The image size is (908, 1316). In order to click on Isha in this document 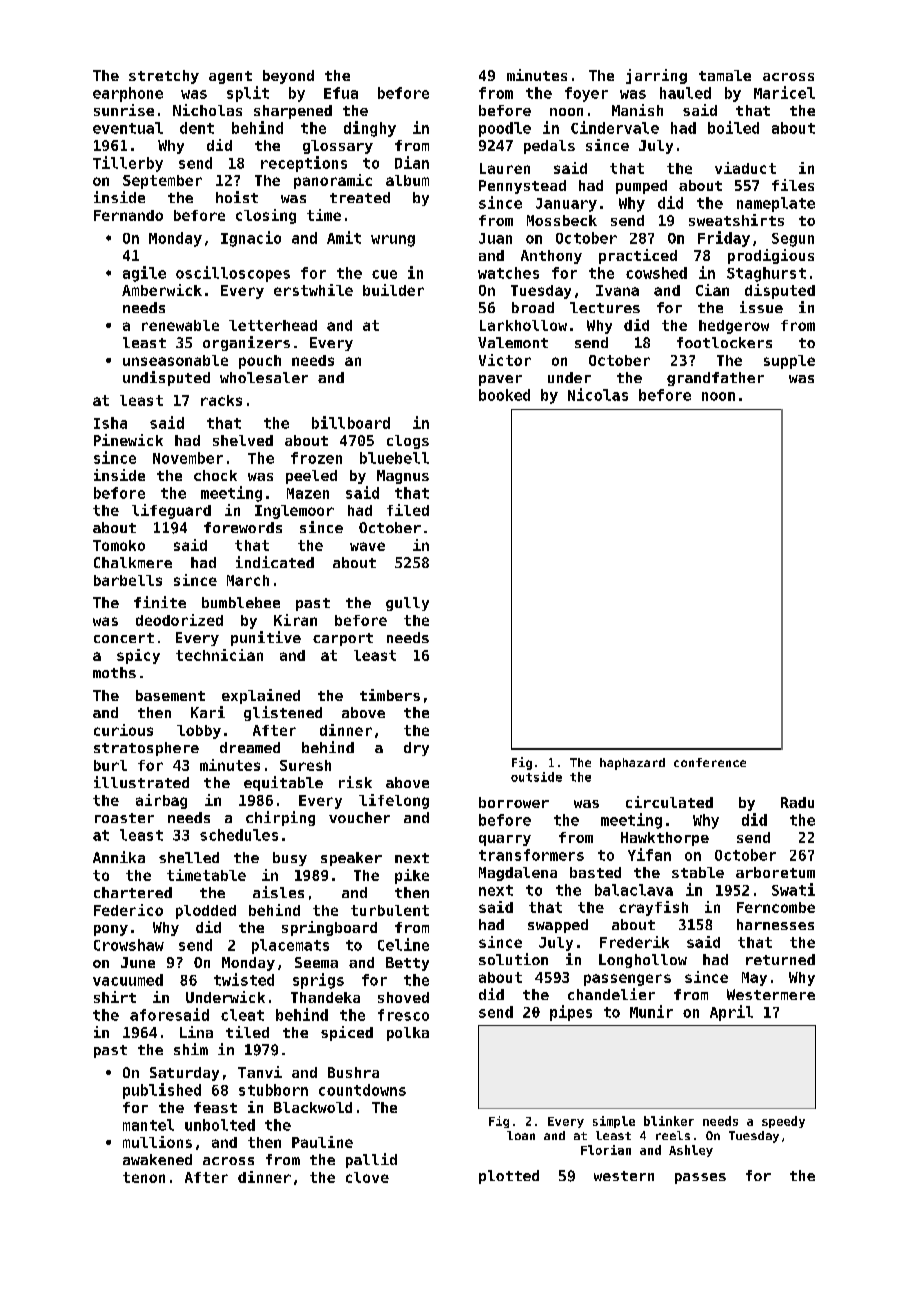, I will do `click(110, 423)`.
